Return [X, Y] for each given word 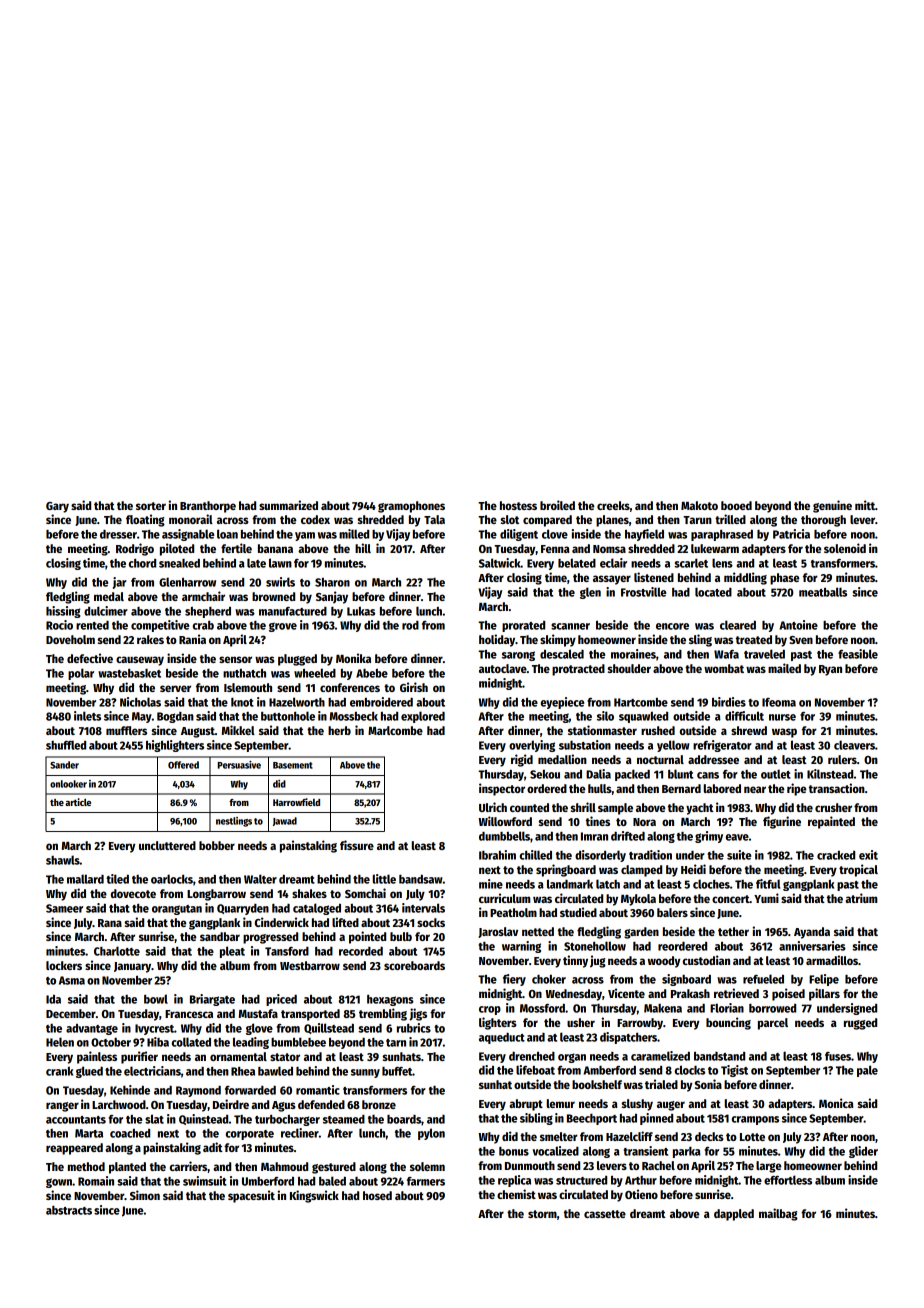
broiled [557, 505]
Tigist [734, 1071]
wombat [724, 668]
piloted [177, 549]
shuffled [66, 745]
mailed [784, 668]
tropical [858, 870]
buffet [397, 1071]
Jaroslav [498, 932]
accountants [76, 1120]
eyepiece [562, 703]
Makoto [699, 505]
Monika [353, 658]
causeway [140, 661]
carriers [189, 1167]
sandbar [220, 936]
